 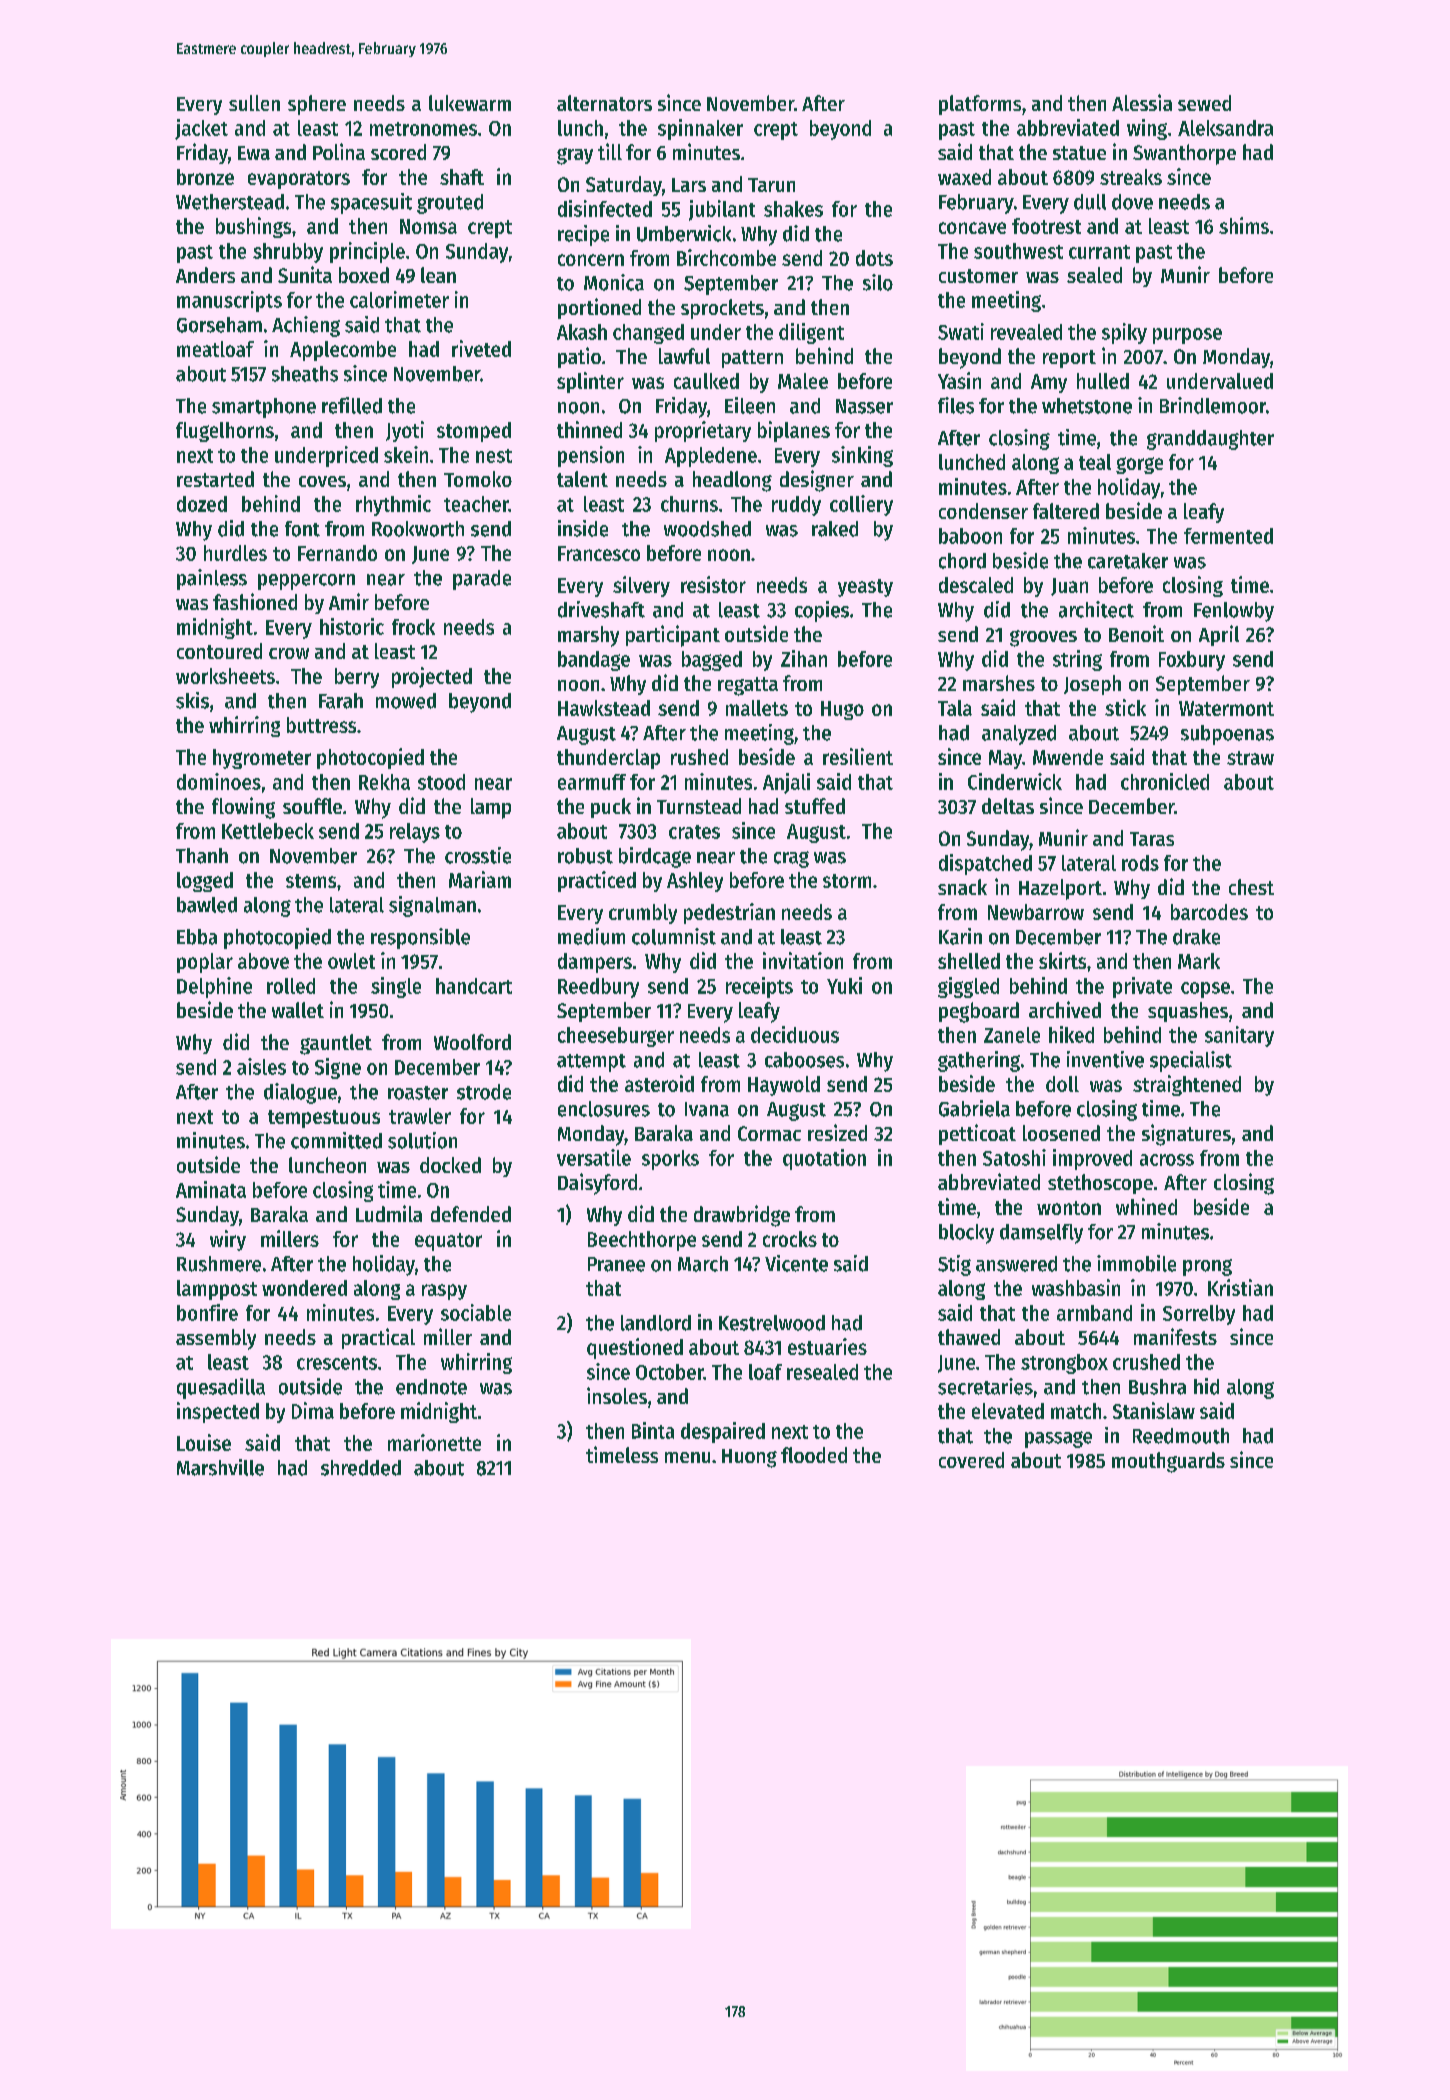 I want to click on smartphone, so click(x=264, y=408).
